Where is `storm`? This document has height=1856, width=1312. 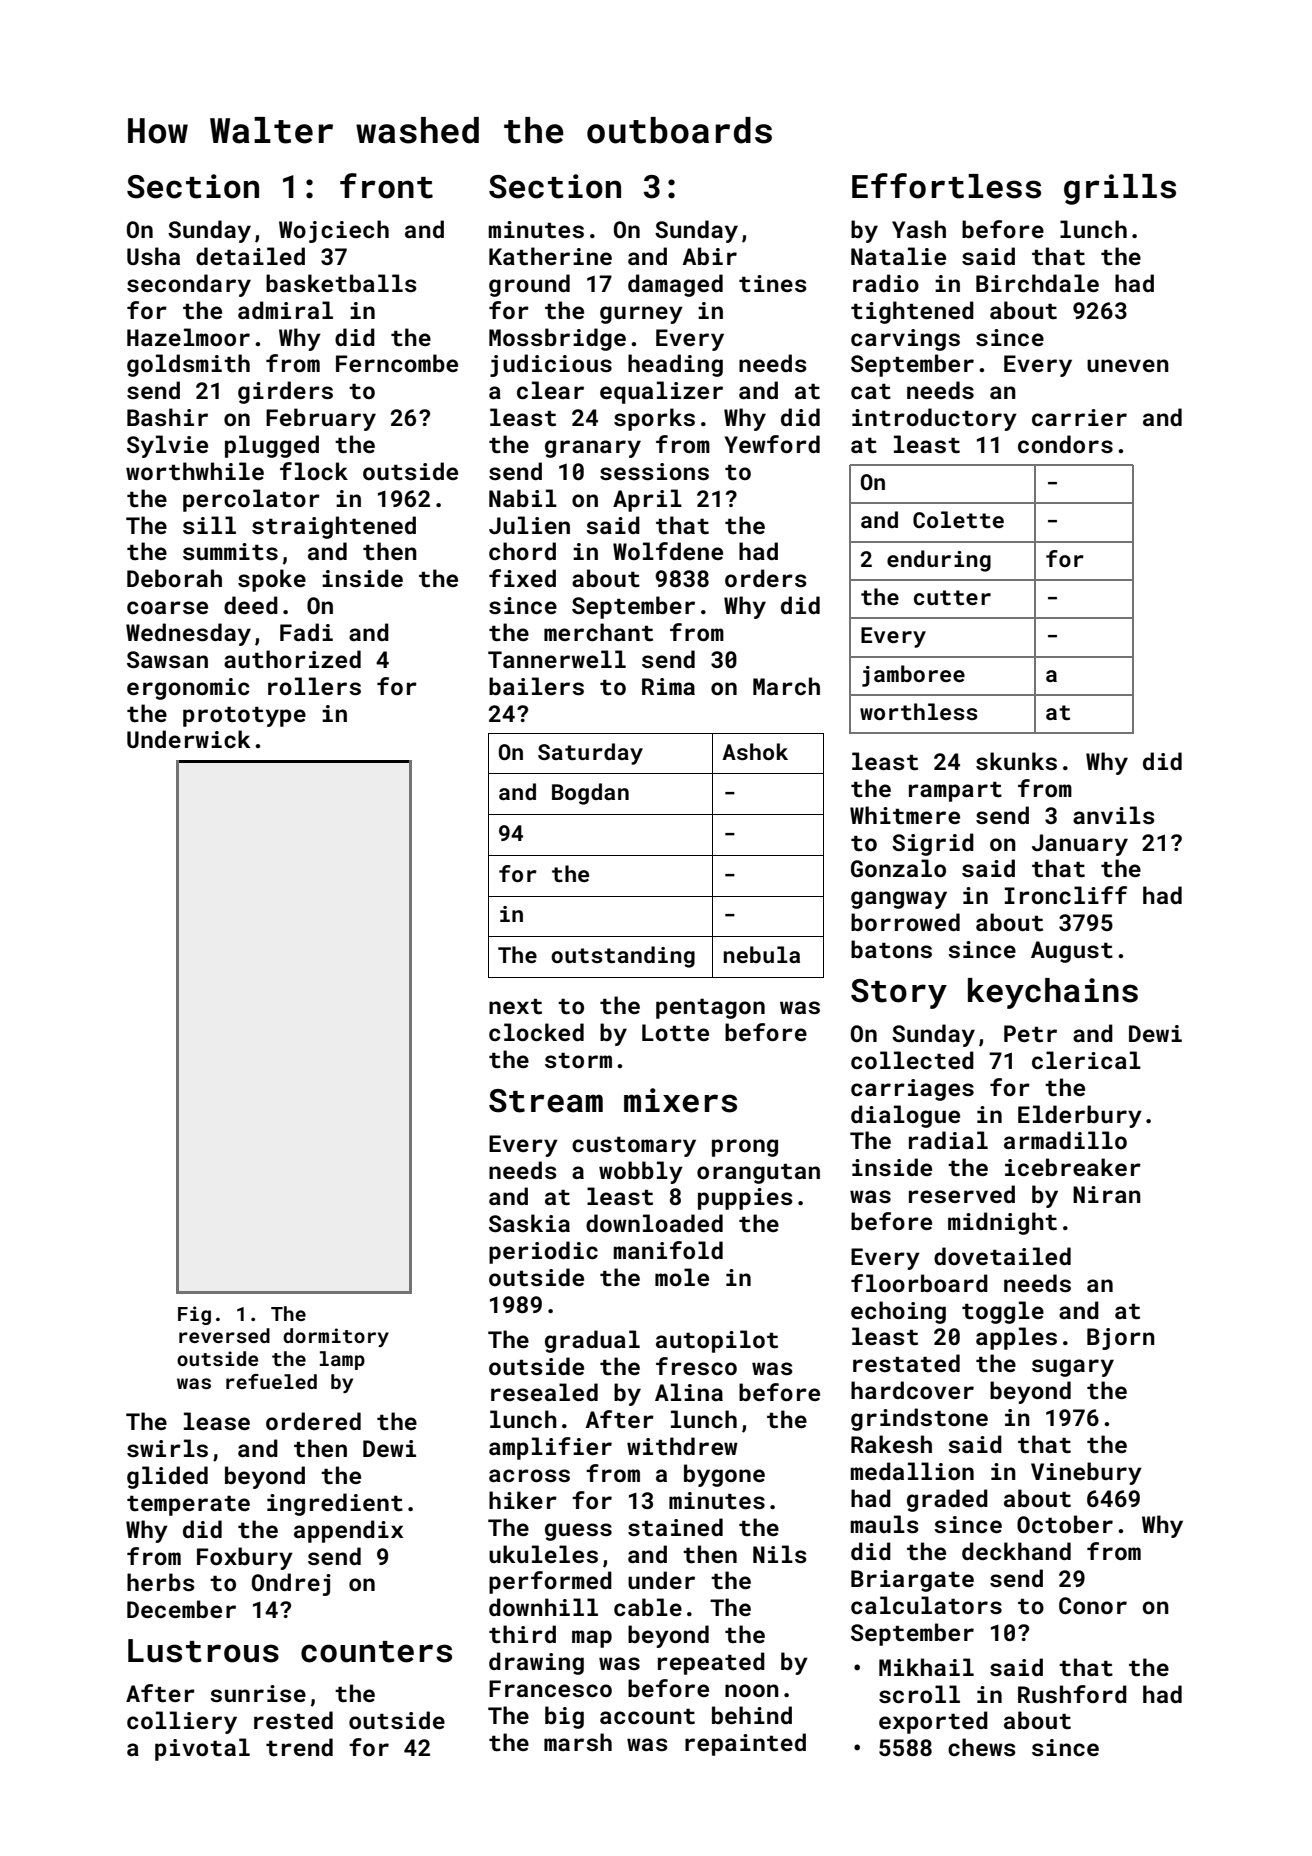 storm is located at coordinates (578, 1060).
